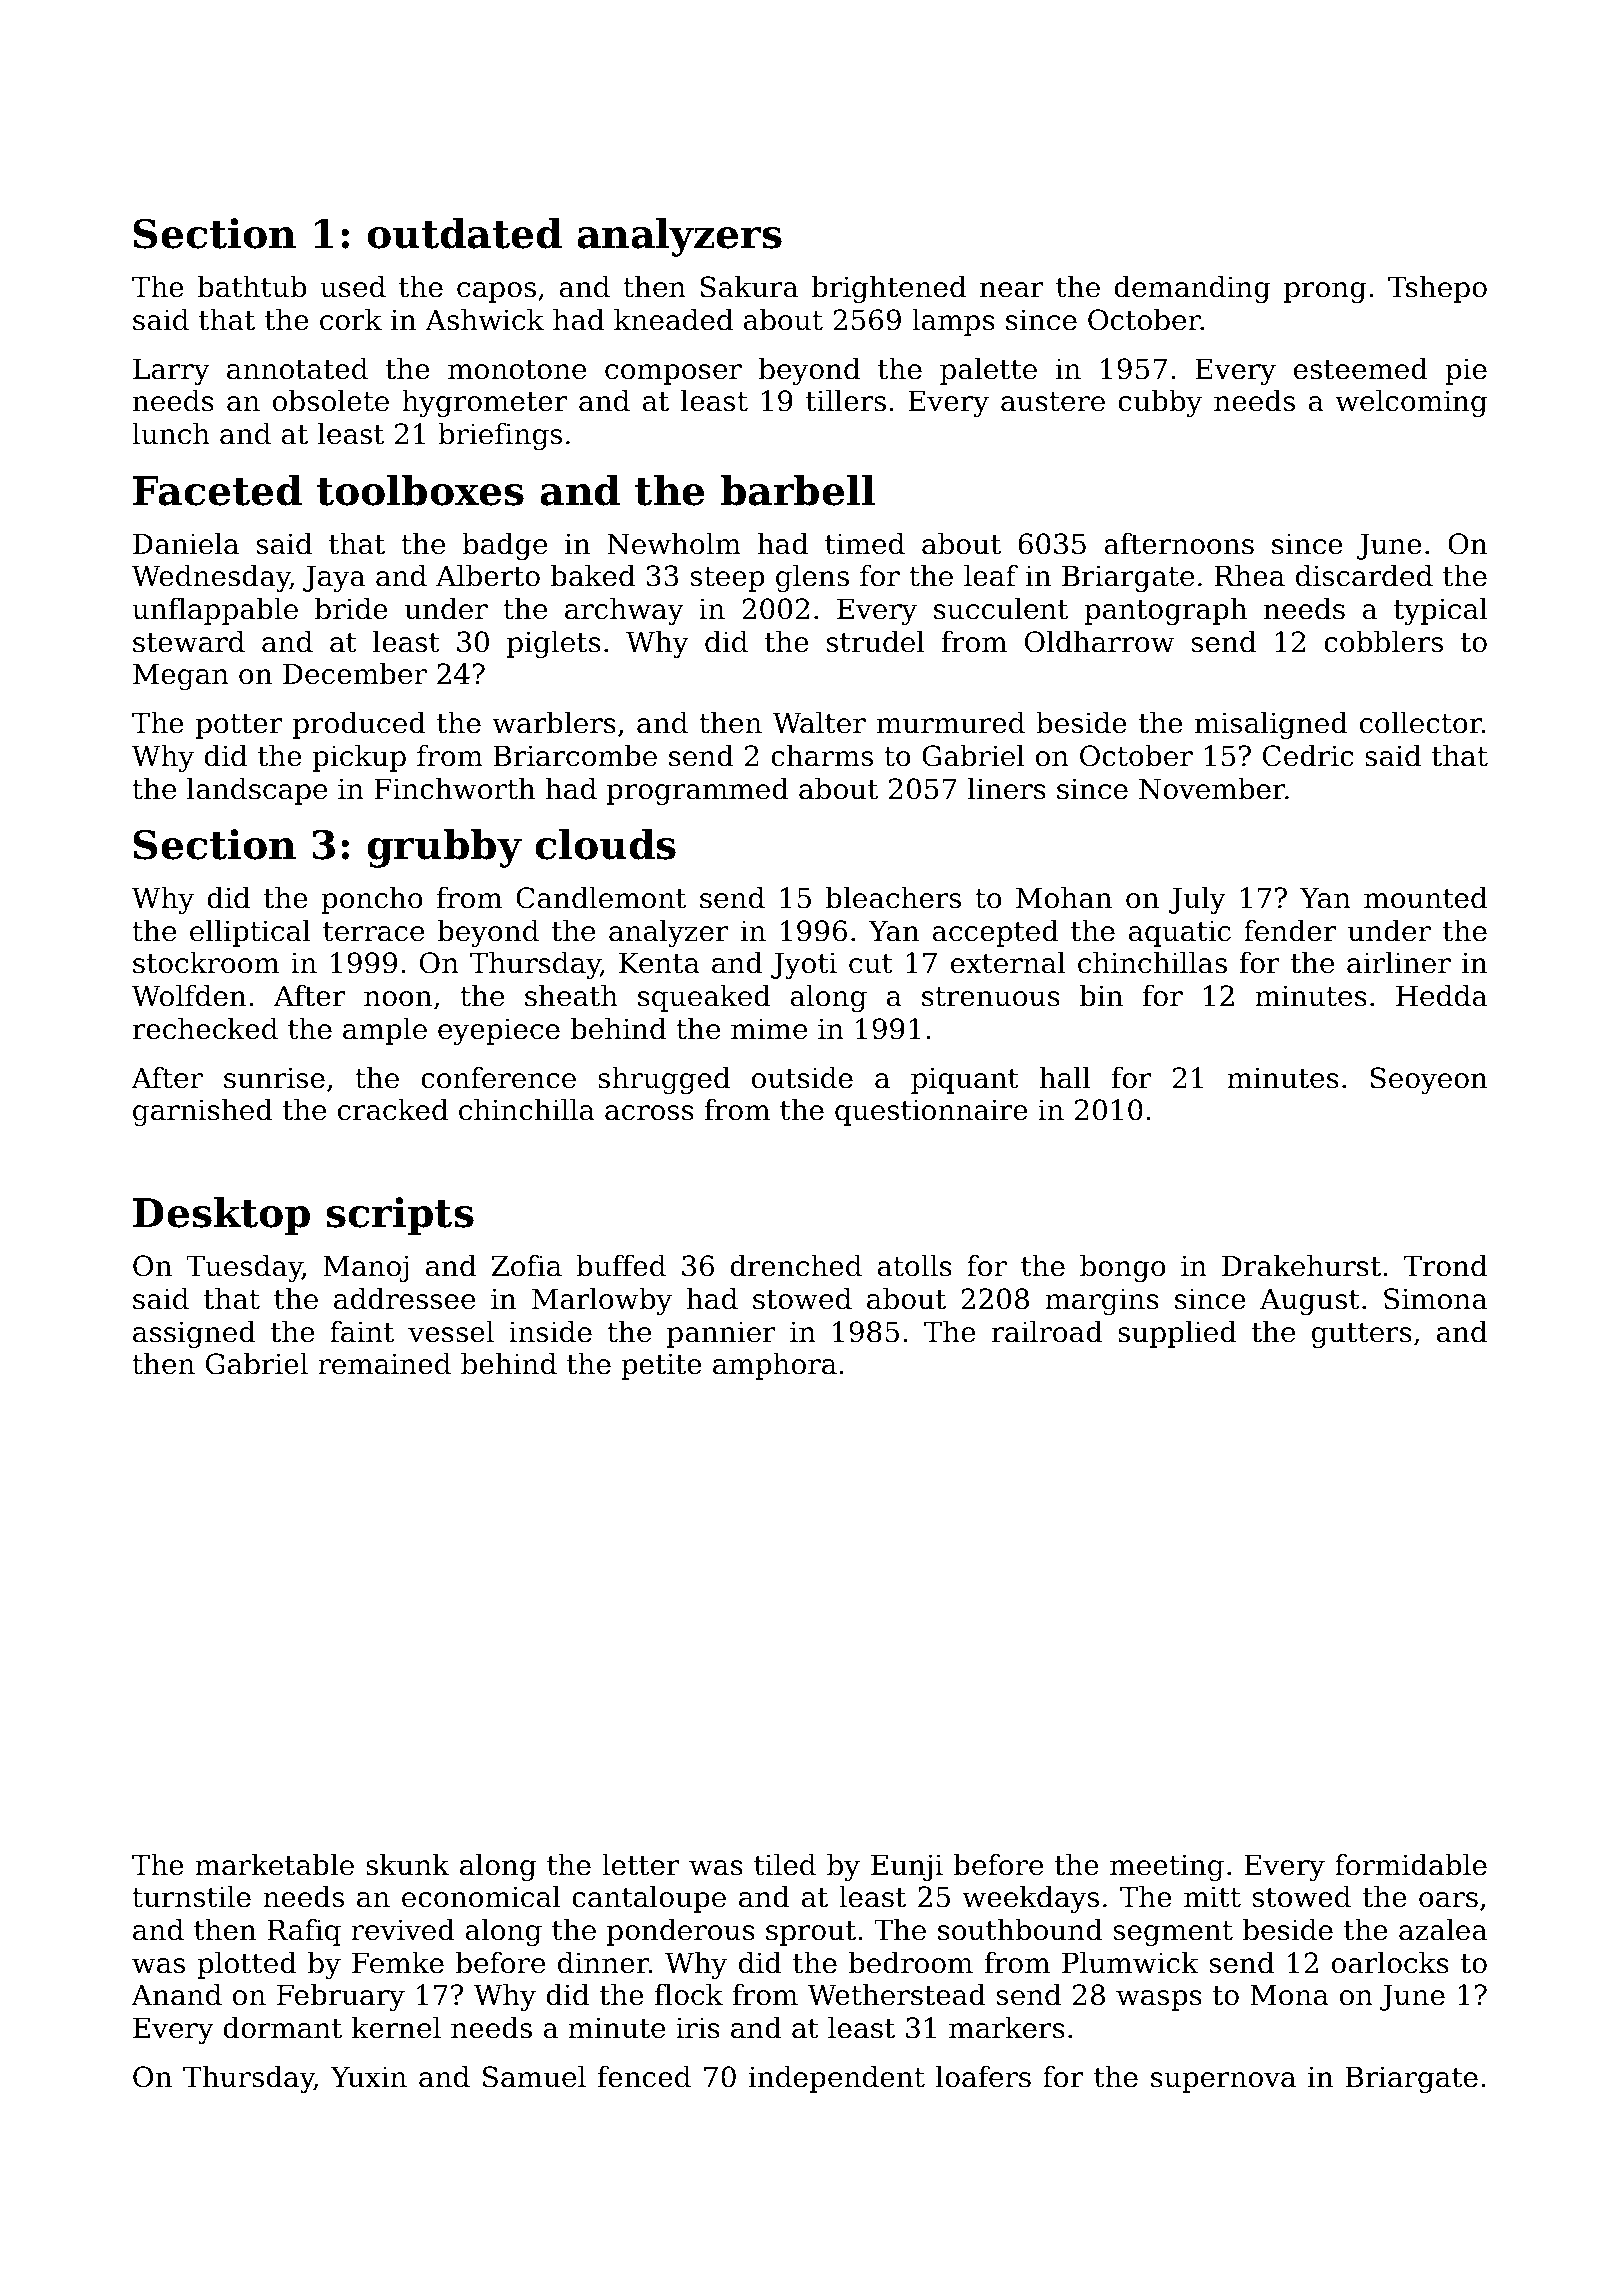 This image has width=1620, height=2292. Describe the element at coordinates (554, 723) in the image. I see `warblers` at that location.
